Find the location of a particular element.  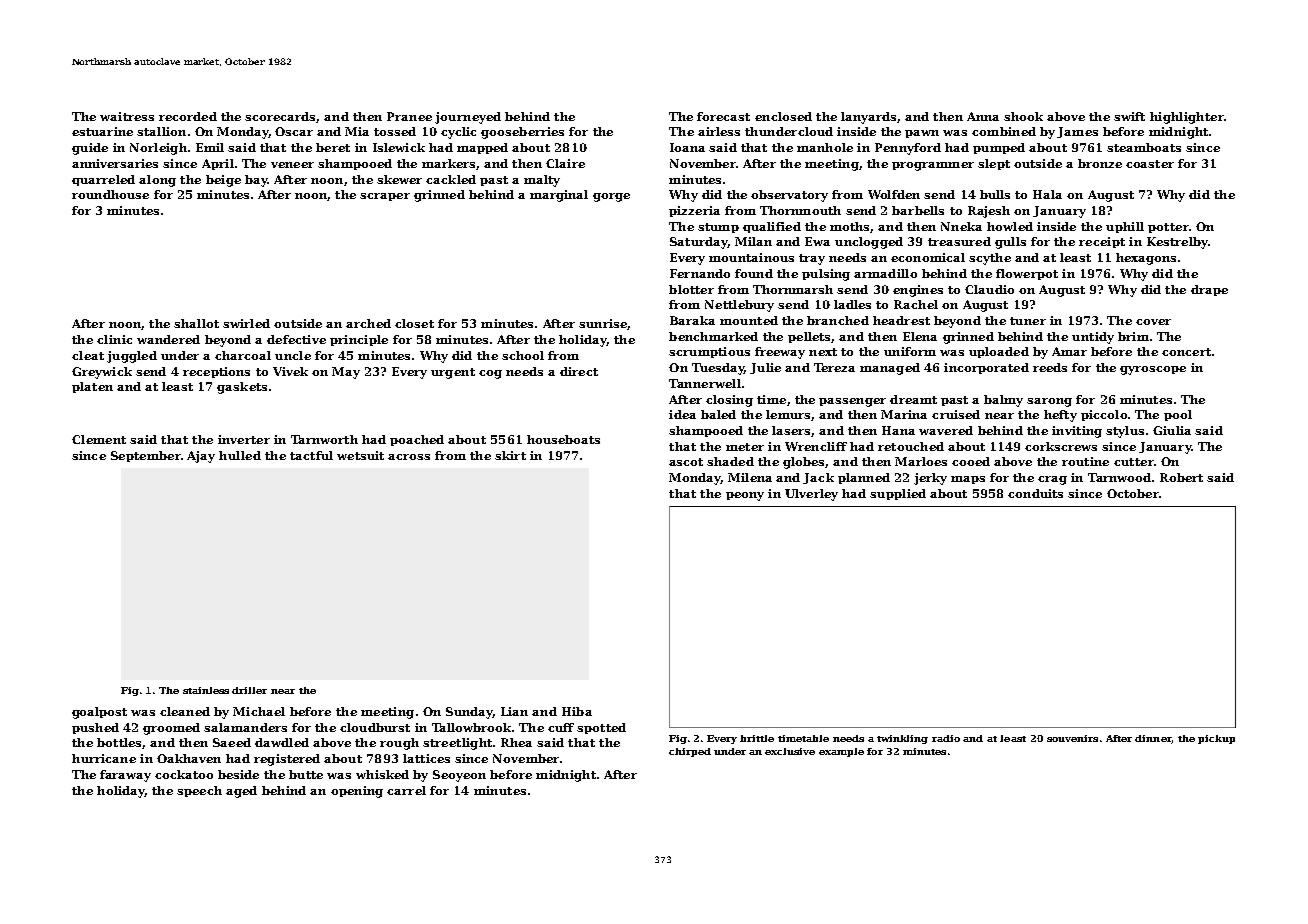

Anna is located at coordinates (983, 116).
